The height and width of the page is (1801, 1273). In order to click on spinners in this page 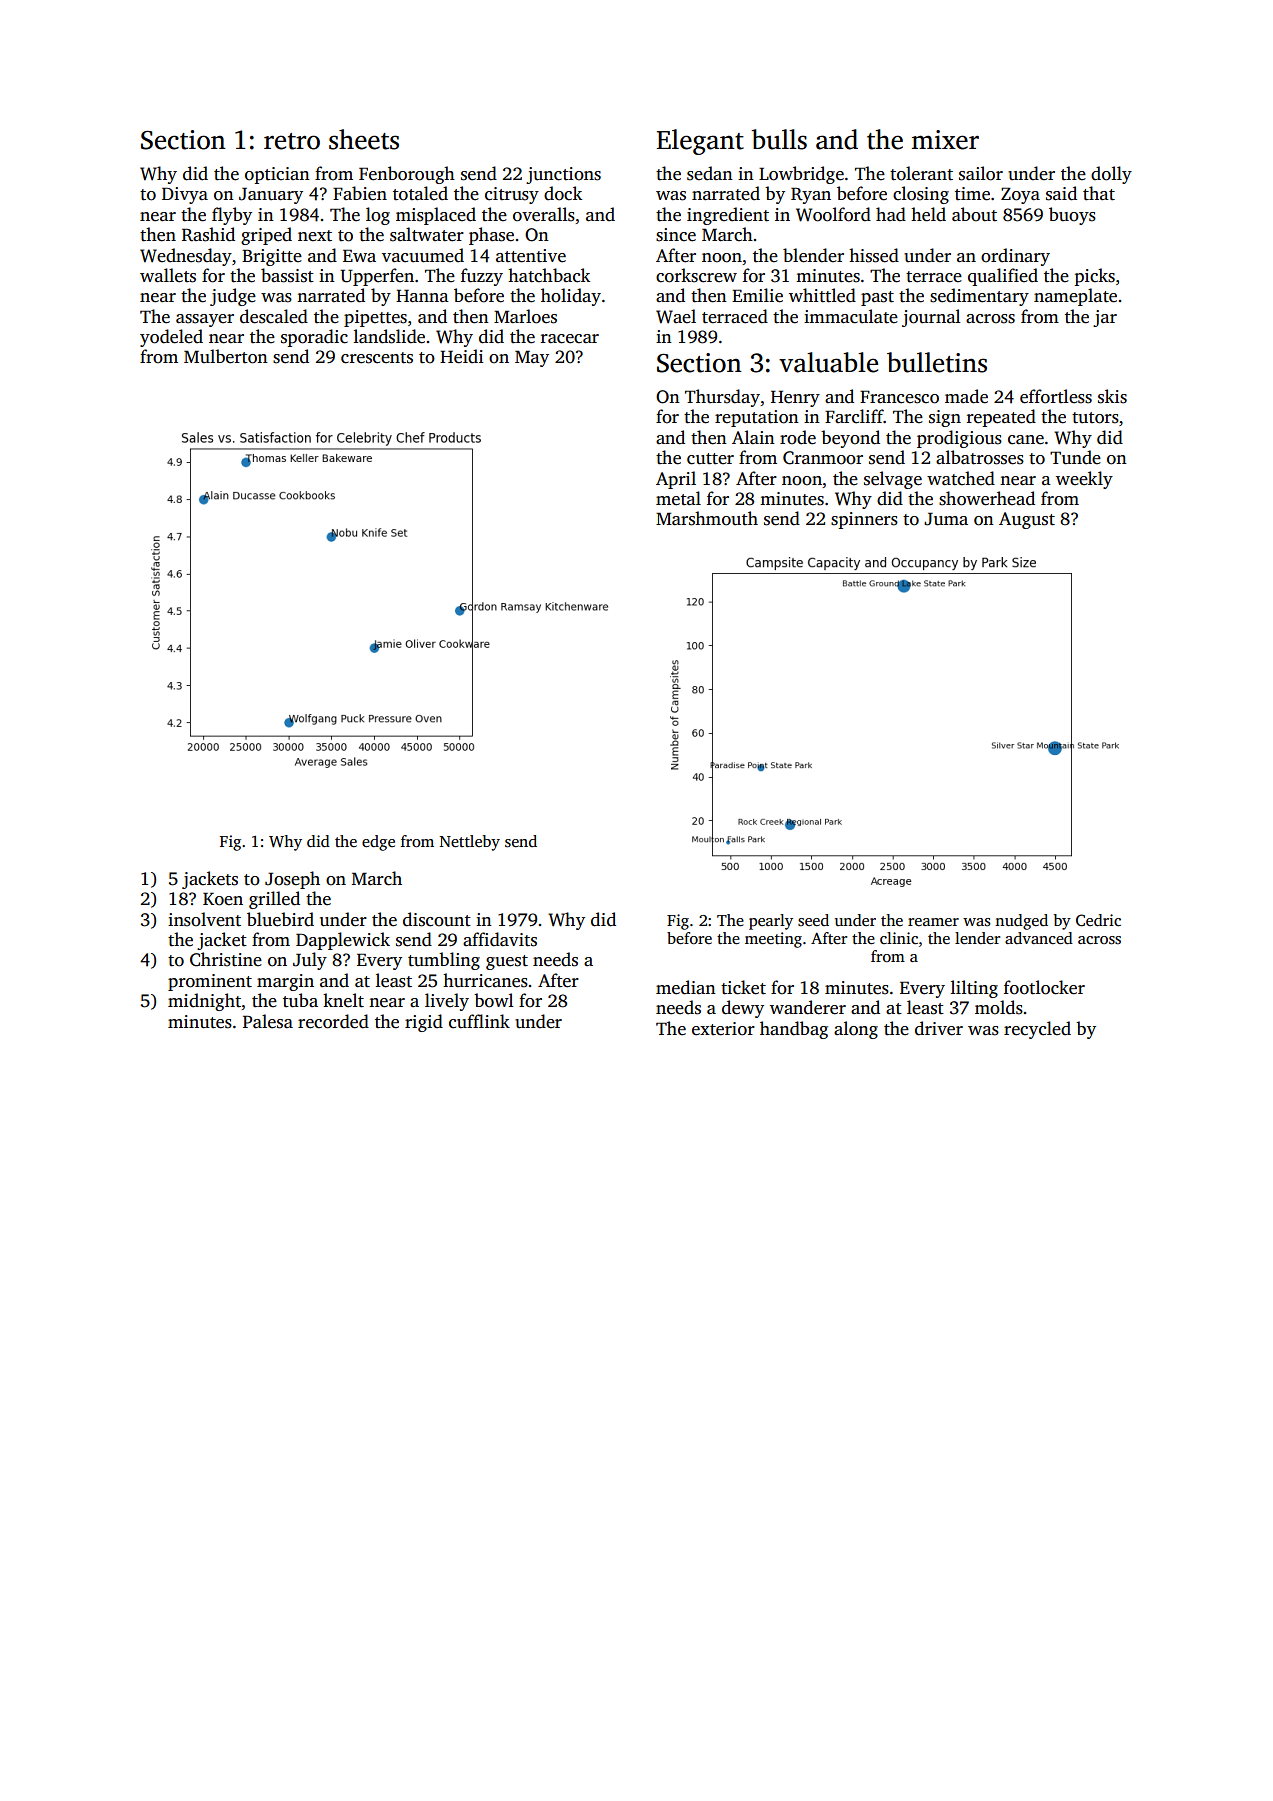, I will do `click(864, 520)`.
